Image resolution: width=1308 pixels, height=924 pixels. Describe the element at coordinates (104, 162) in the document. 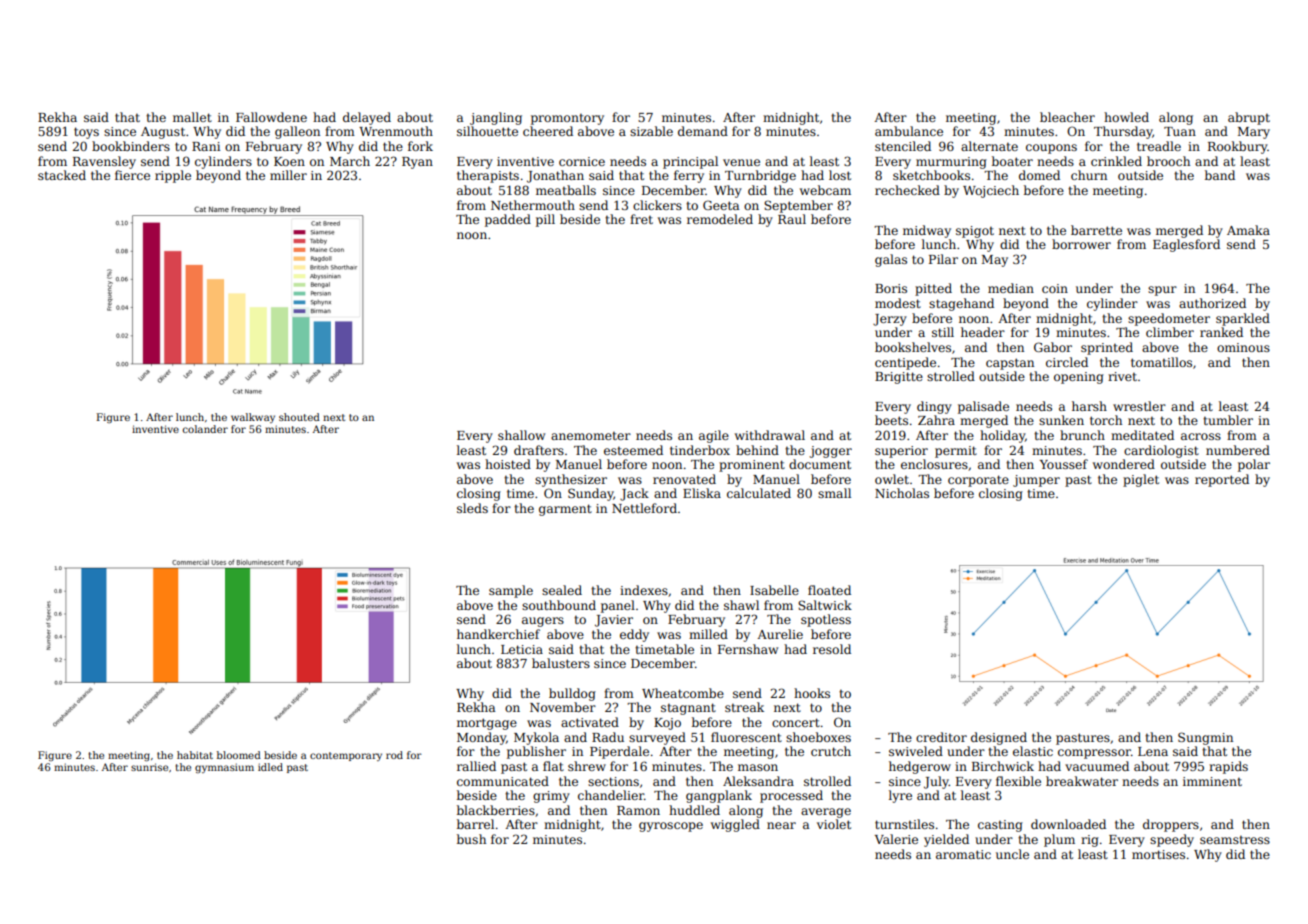

I see `Ravensley` at that location.
